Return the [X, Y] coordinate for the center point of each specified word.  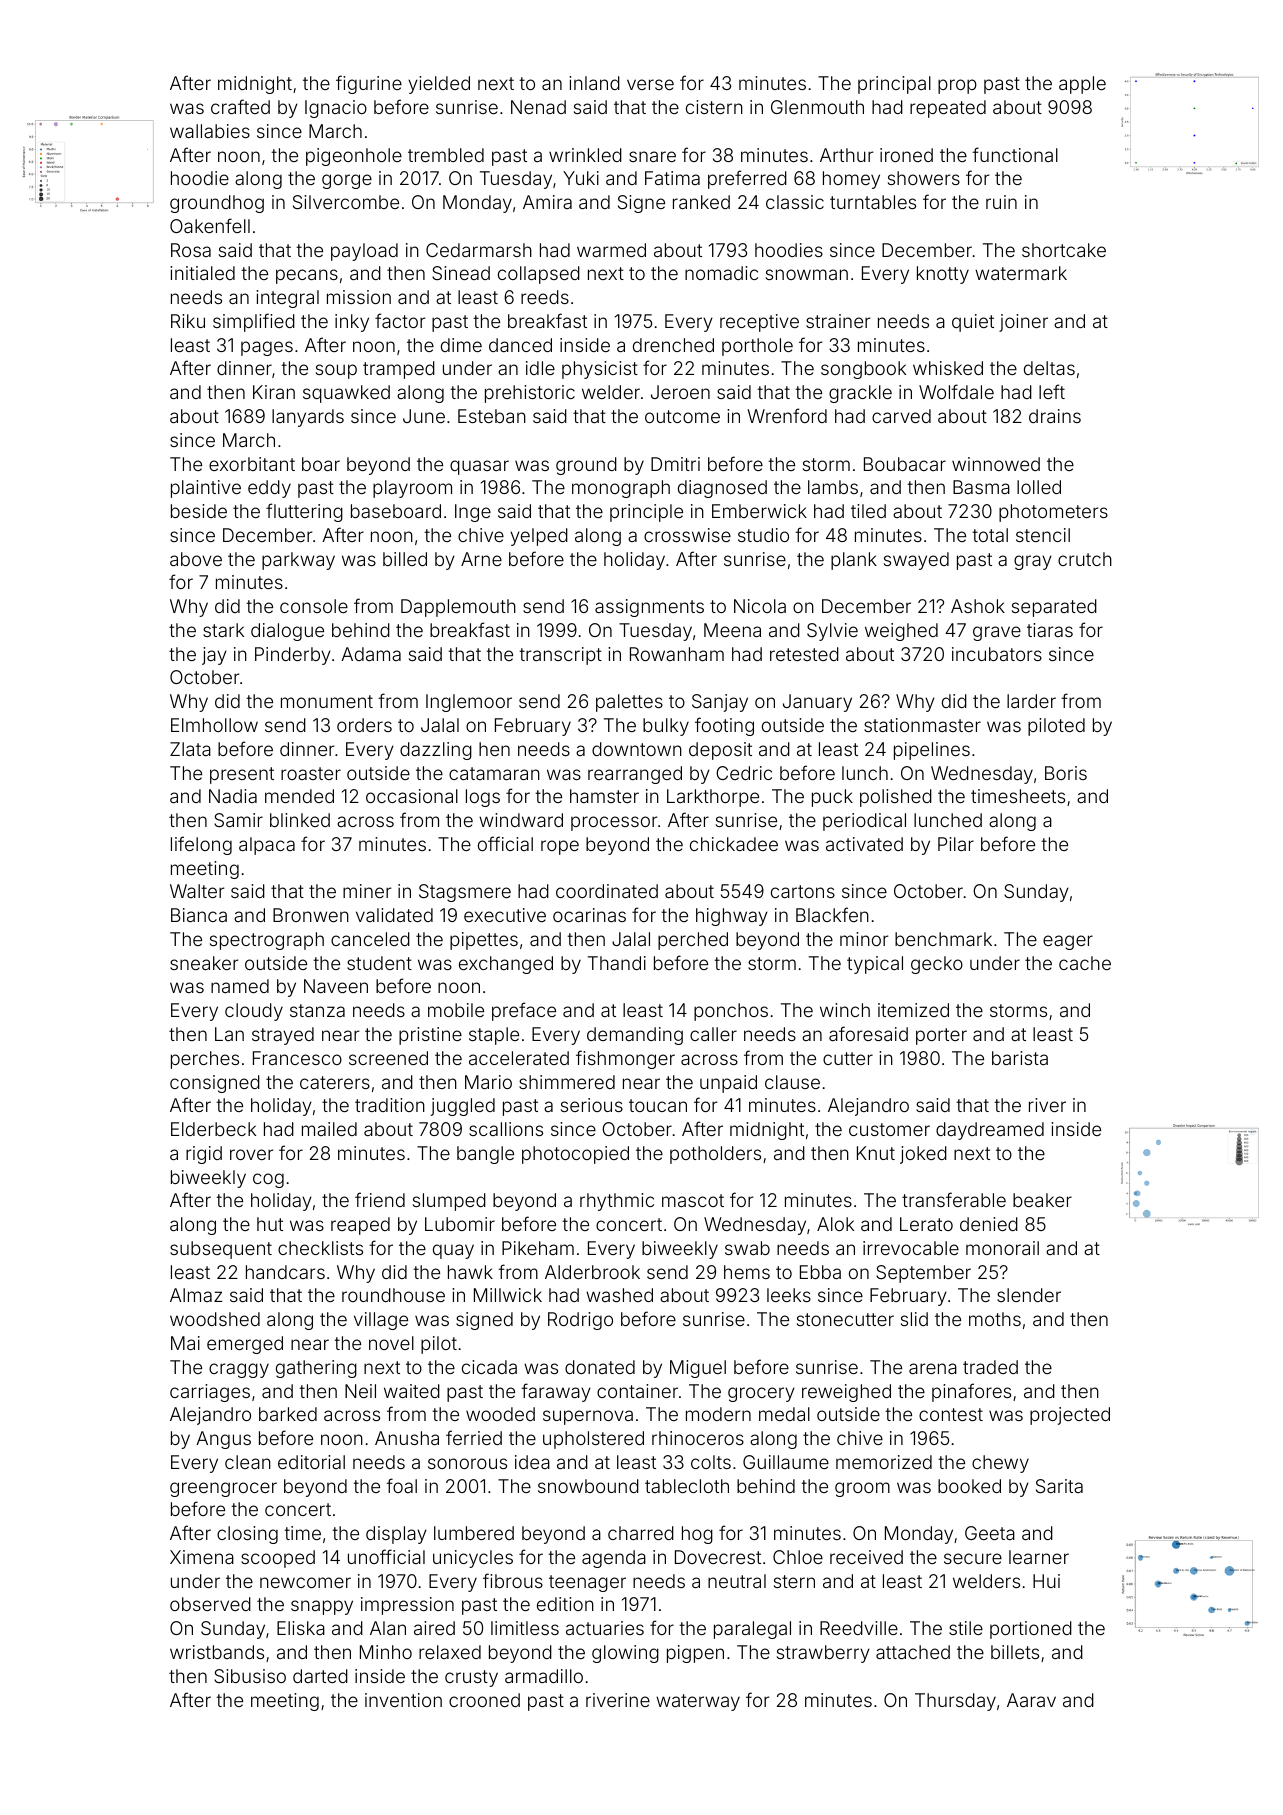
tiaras [1050, 630]
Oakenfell [210, 225]
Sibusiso [250, 1676]
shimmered [567, 1082]
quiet [973, 323]
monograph [621, 489]
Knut [876, 1153]
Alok [835, 1224]
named [240, 986]
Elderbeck [213, 1129]
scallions [506, 1129]
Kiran [274, 392]
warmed [611, 250]
